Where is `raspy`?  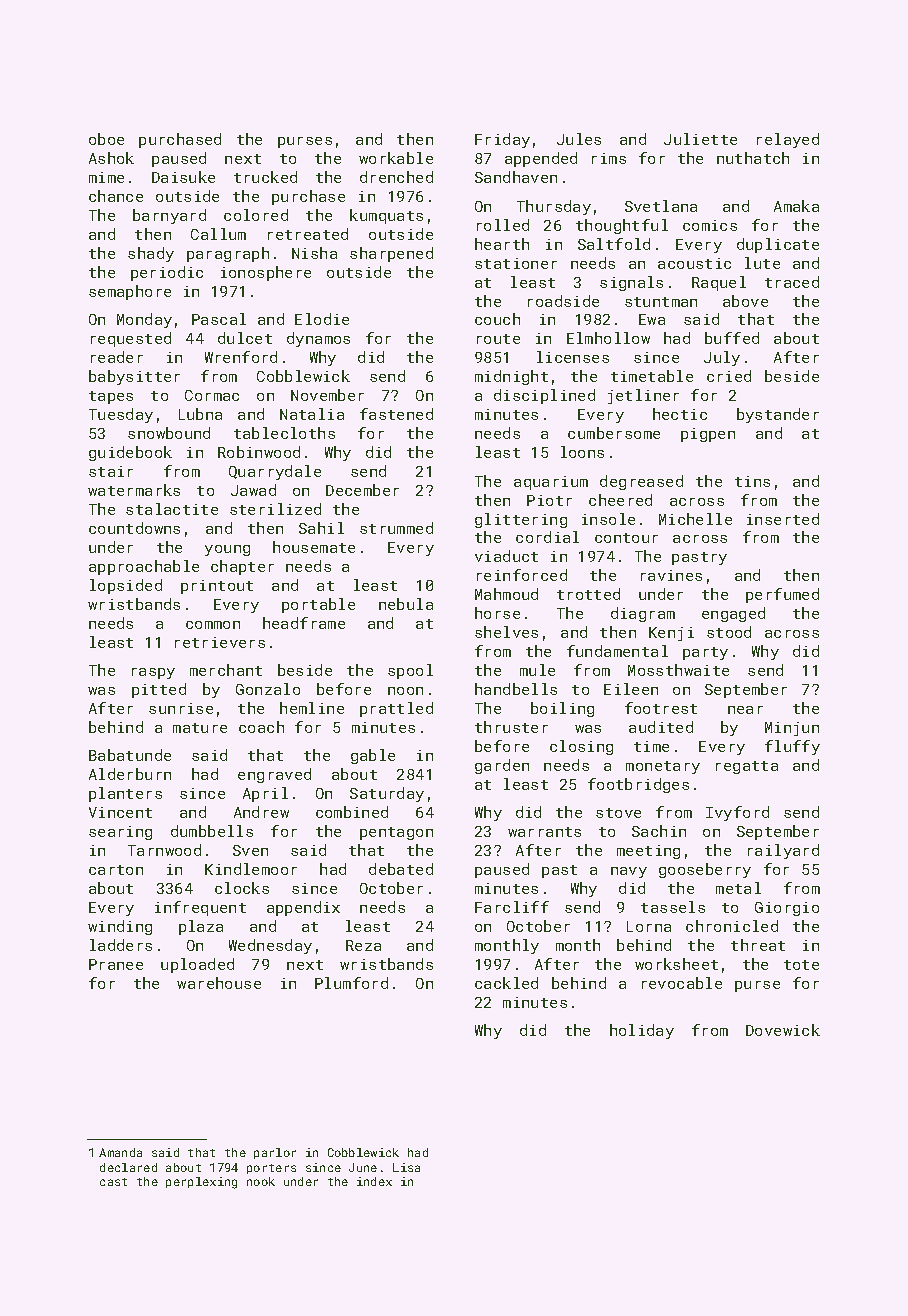
raspy is located at coordinates (153, 673).
